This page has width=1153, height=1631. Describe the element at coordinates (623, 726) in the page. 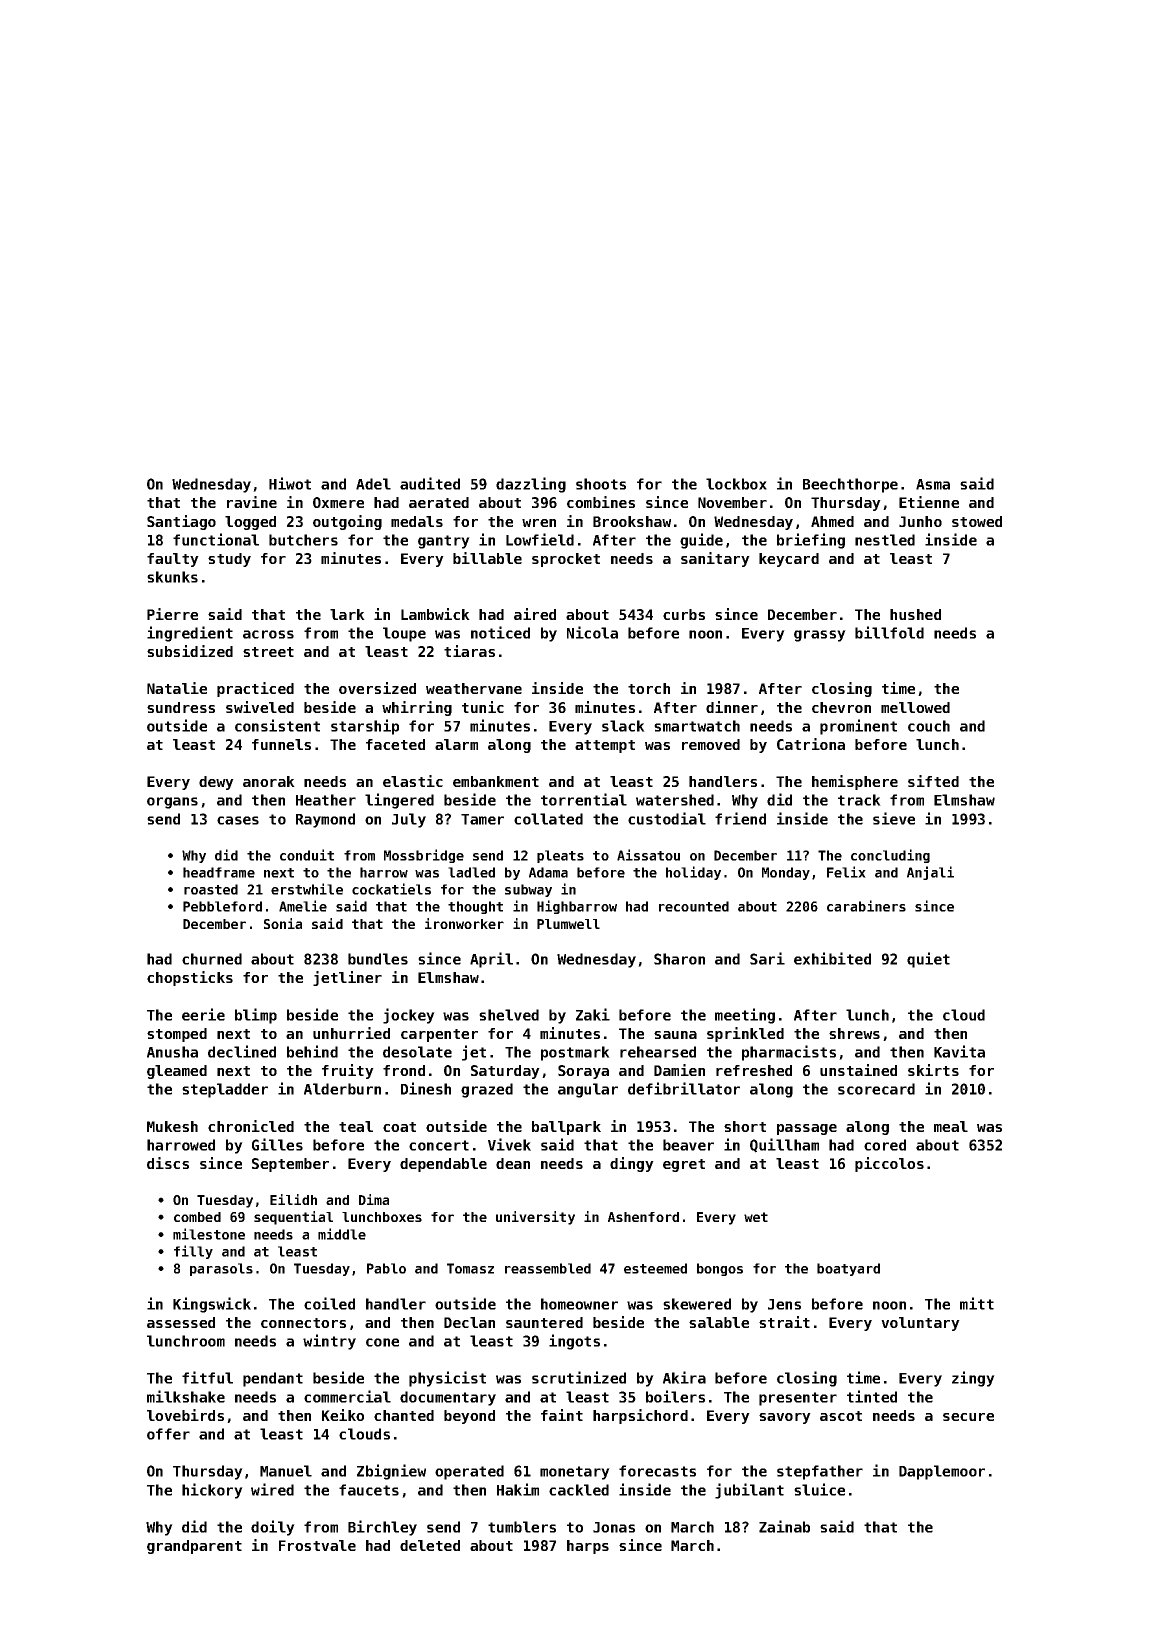

I see `slack` at that location.
